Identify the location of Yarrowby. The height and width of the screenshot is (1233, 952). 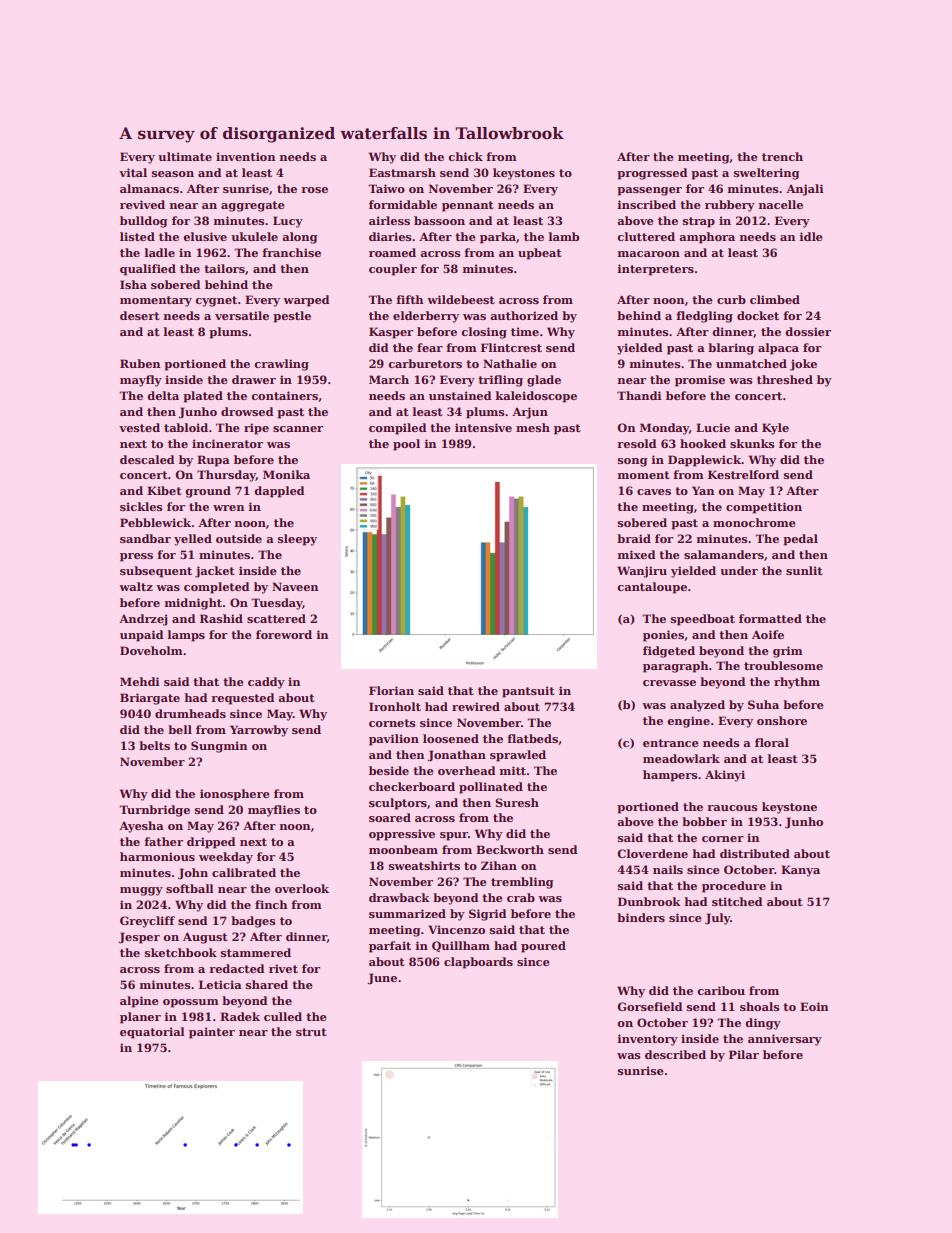
(259, 731).
